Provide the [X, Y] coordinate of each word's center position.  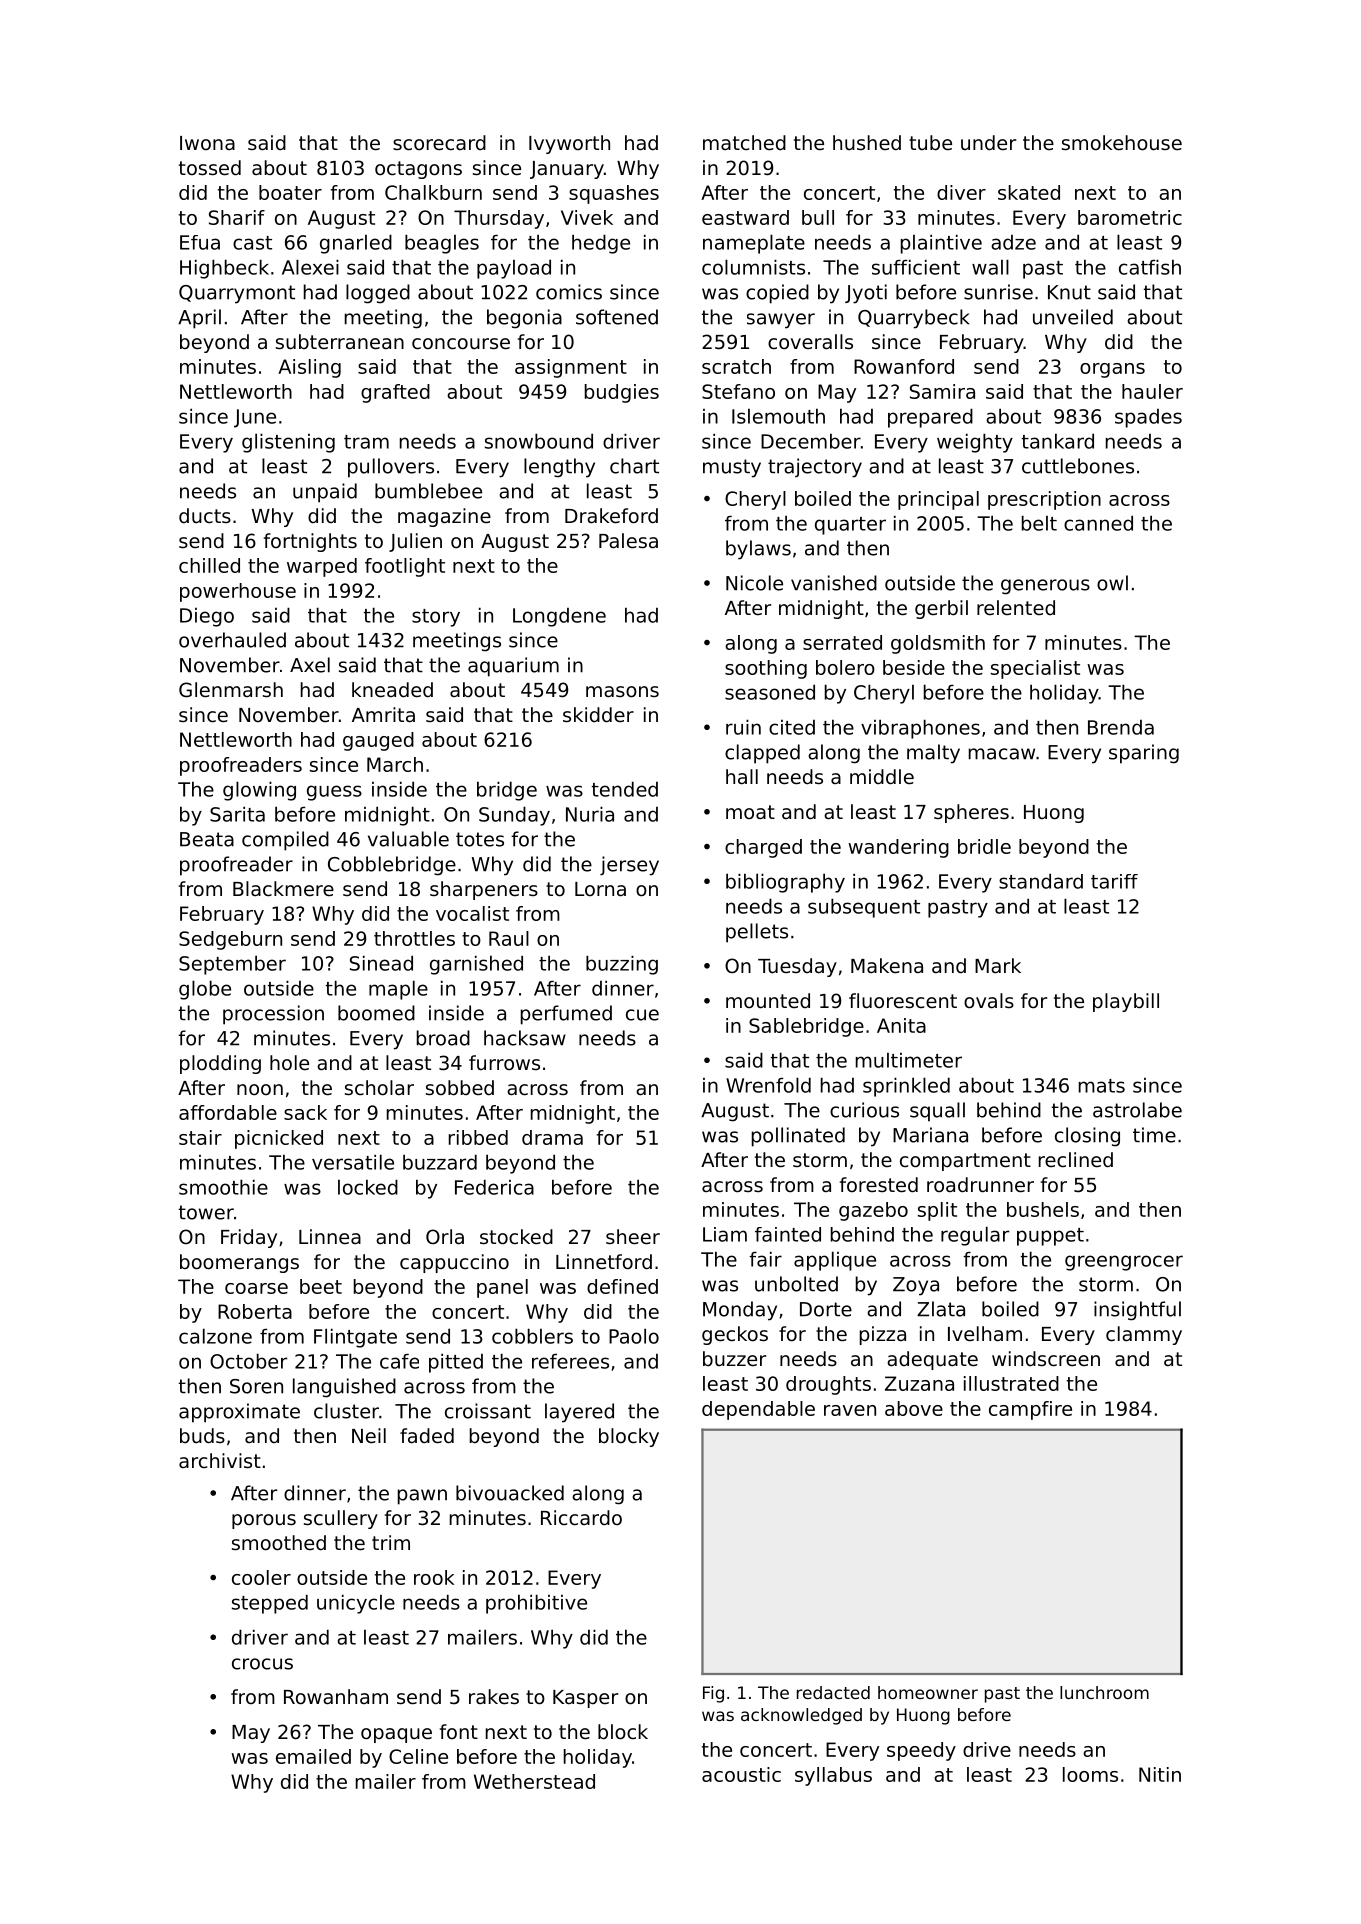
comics [569, 292]
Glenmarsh [231, 690]
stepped [270, 1604]
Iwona [207, 143]
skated [1029, 192]
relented [1016, 608]
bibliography [785, 883]
